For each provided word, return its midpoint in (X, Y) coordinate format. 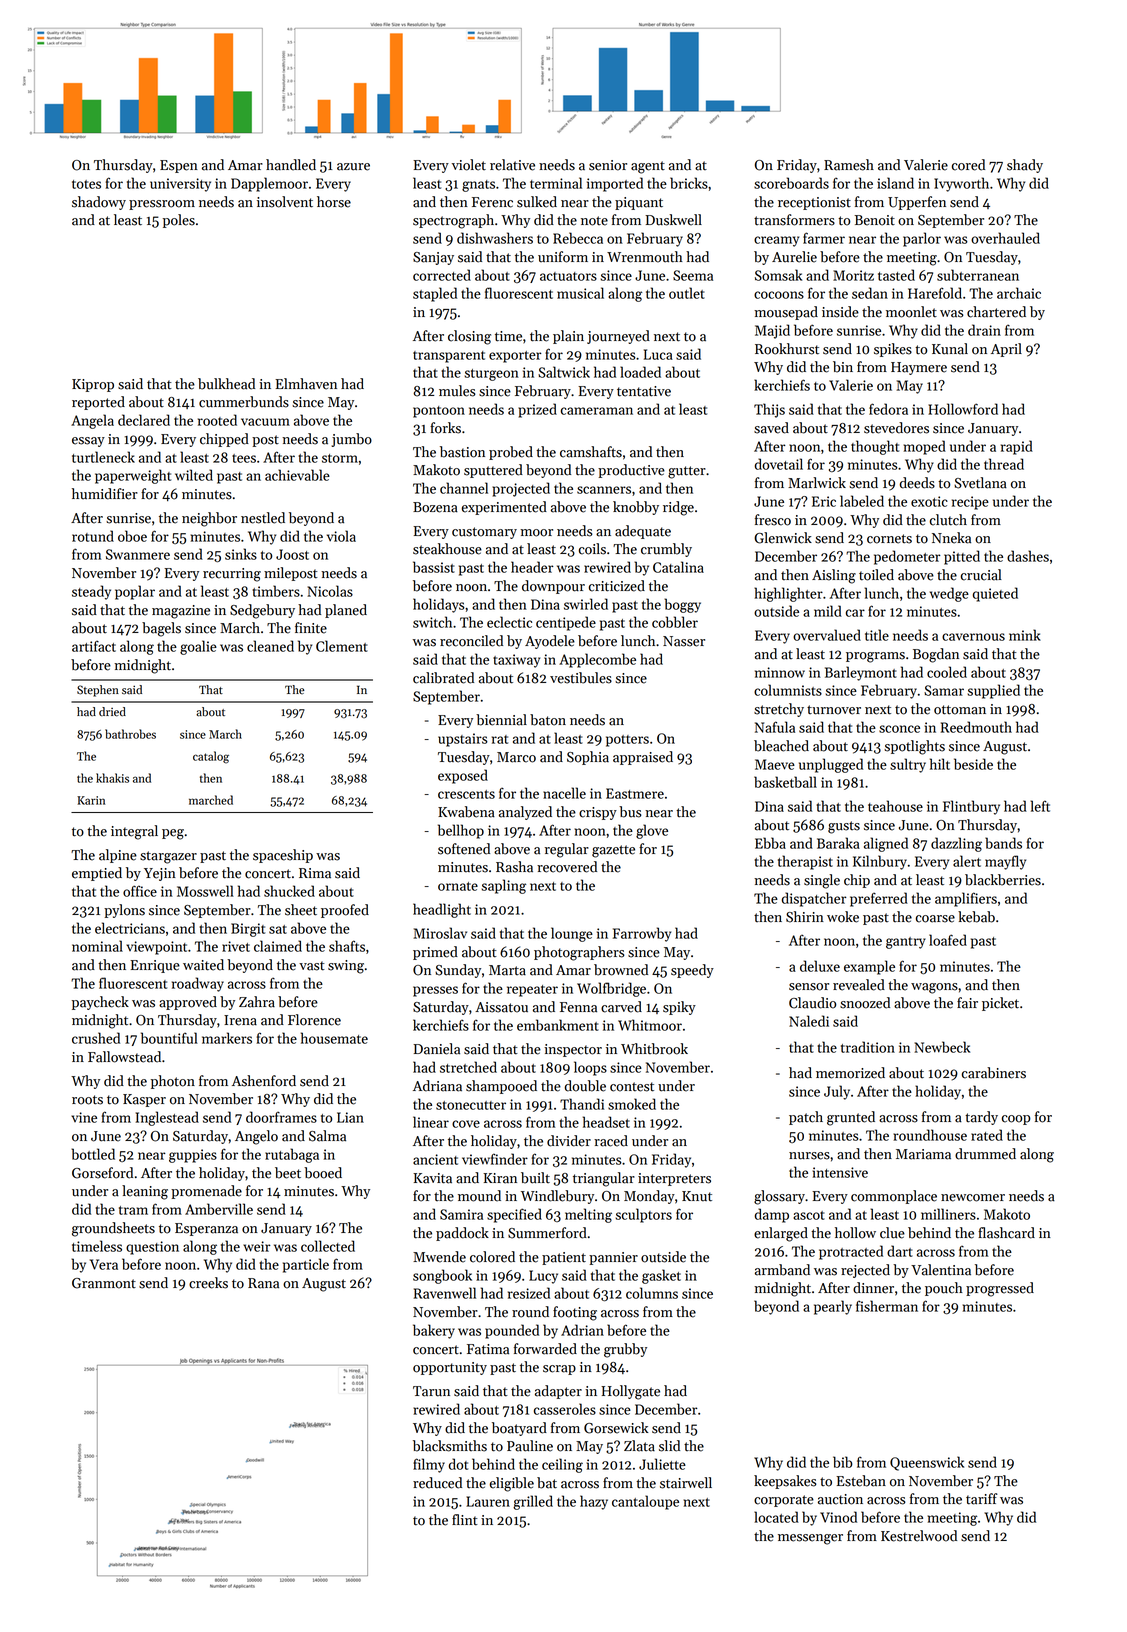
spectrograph (453, 221)
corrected (442, 275)
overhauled (1005, 238)
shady (1025, 166)
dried (112, 712)
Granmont (104, 1283)
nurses (809, 1156)
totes (86, 184)
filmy (429, 1465)
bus (630, 812)
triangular (604, 1179)
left (1040, 806)
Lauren (488, 1501)
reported (98, 403)
